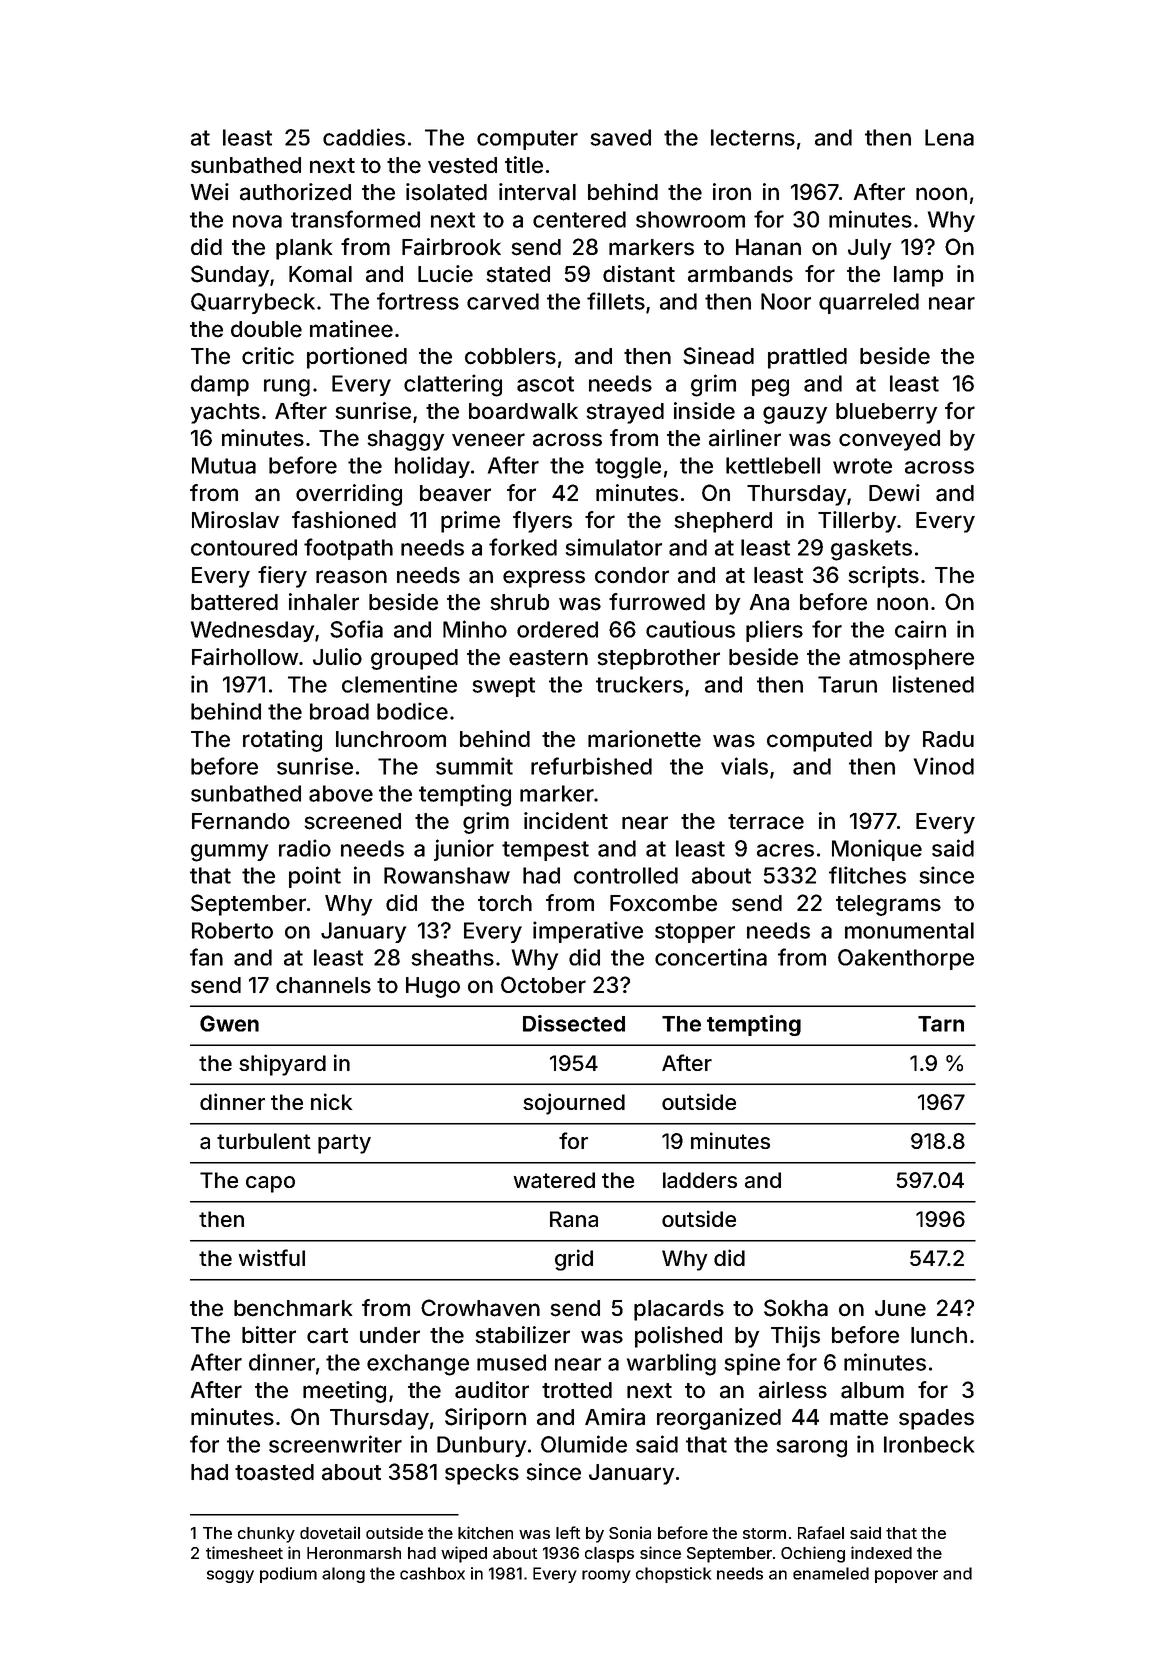 This page has height=1654, width=1165. What do you see at coordinates (753, 137) in the page?
I see `lecterns` at bounding box center [753, 137].
